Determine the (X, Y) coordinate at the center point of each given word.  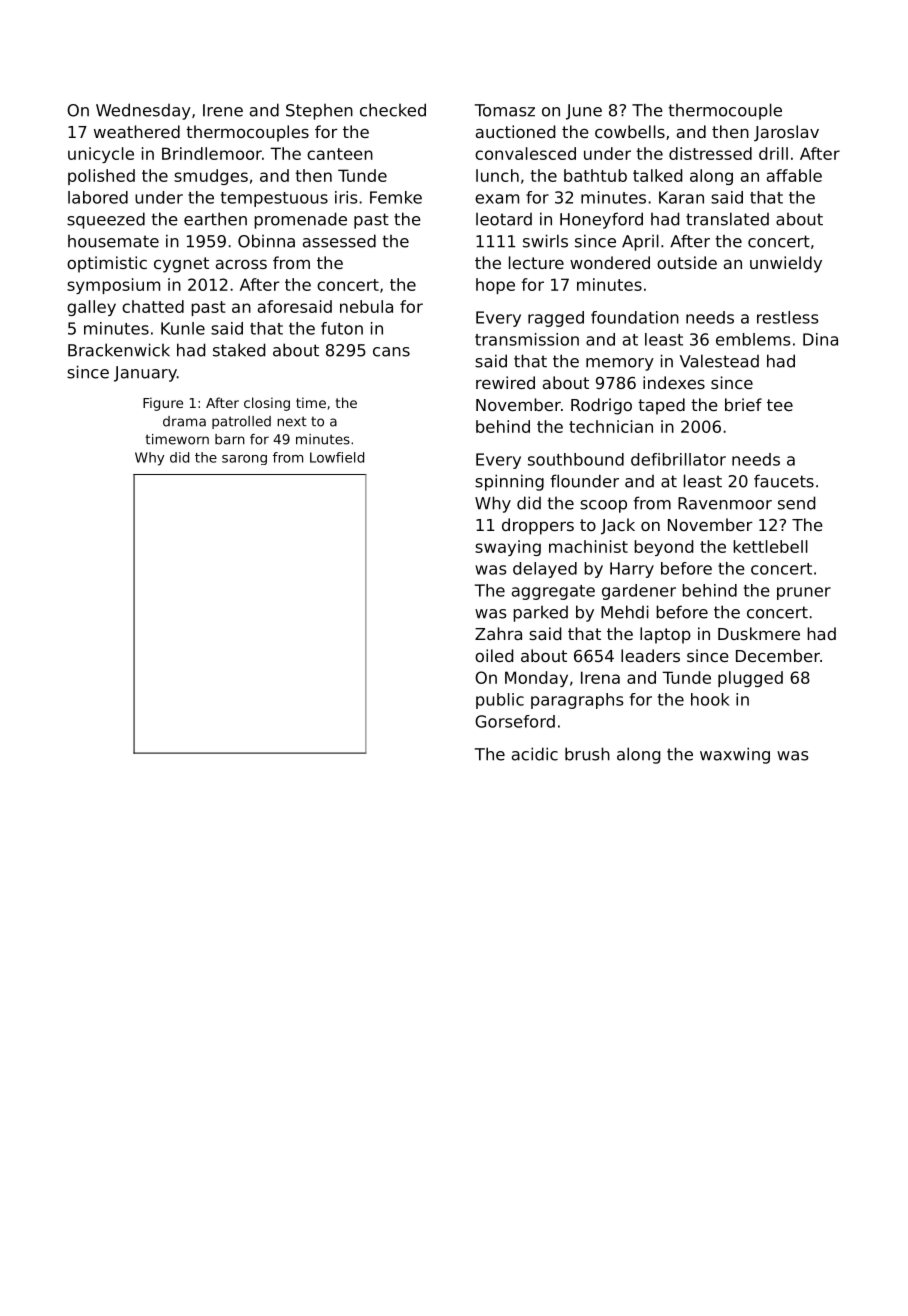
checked (393, 110)
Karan (681, 197)
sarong (244, 460)
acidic (535, 754)
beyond (663, 548)
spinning (509, 482)
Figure (163, 404)
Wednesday (143, 111)
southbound (576, 459)
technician (611, 426)
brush (587, 754)
